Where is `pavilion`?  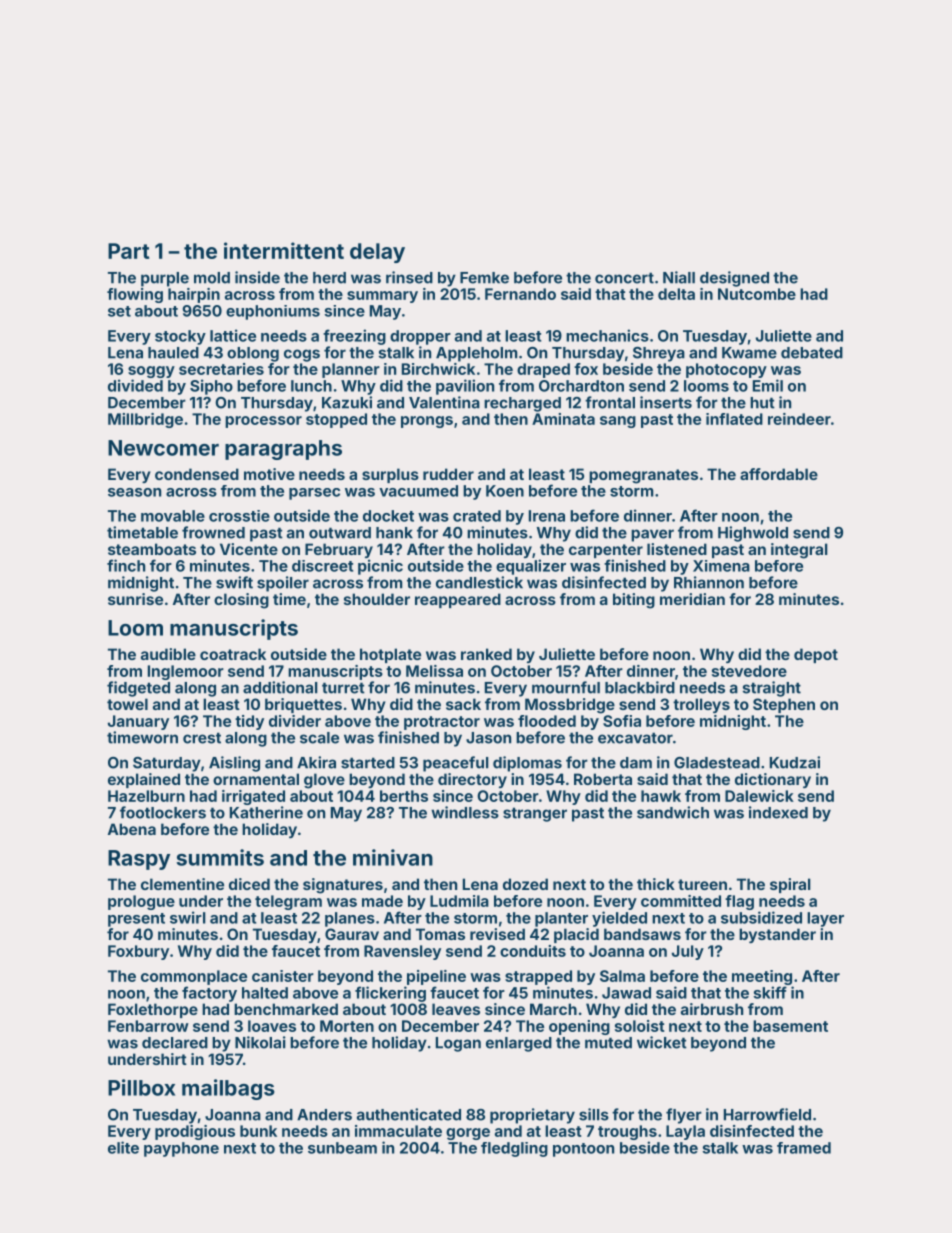
pavilion is located at coordinates (465, 387).
